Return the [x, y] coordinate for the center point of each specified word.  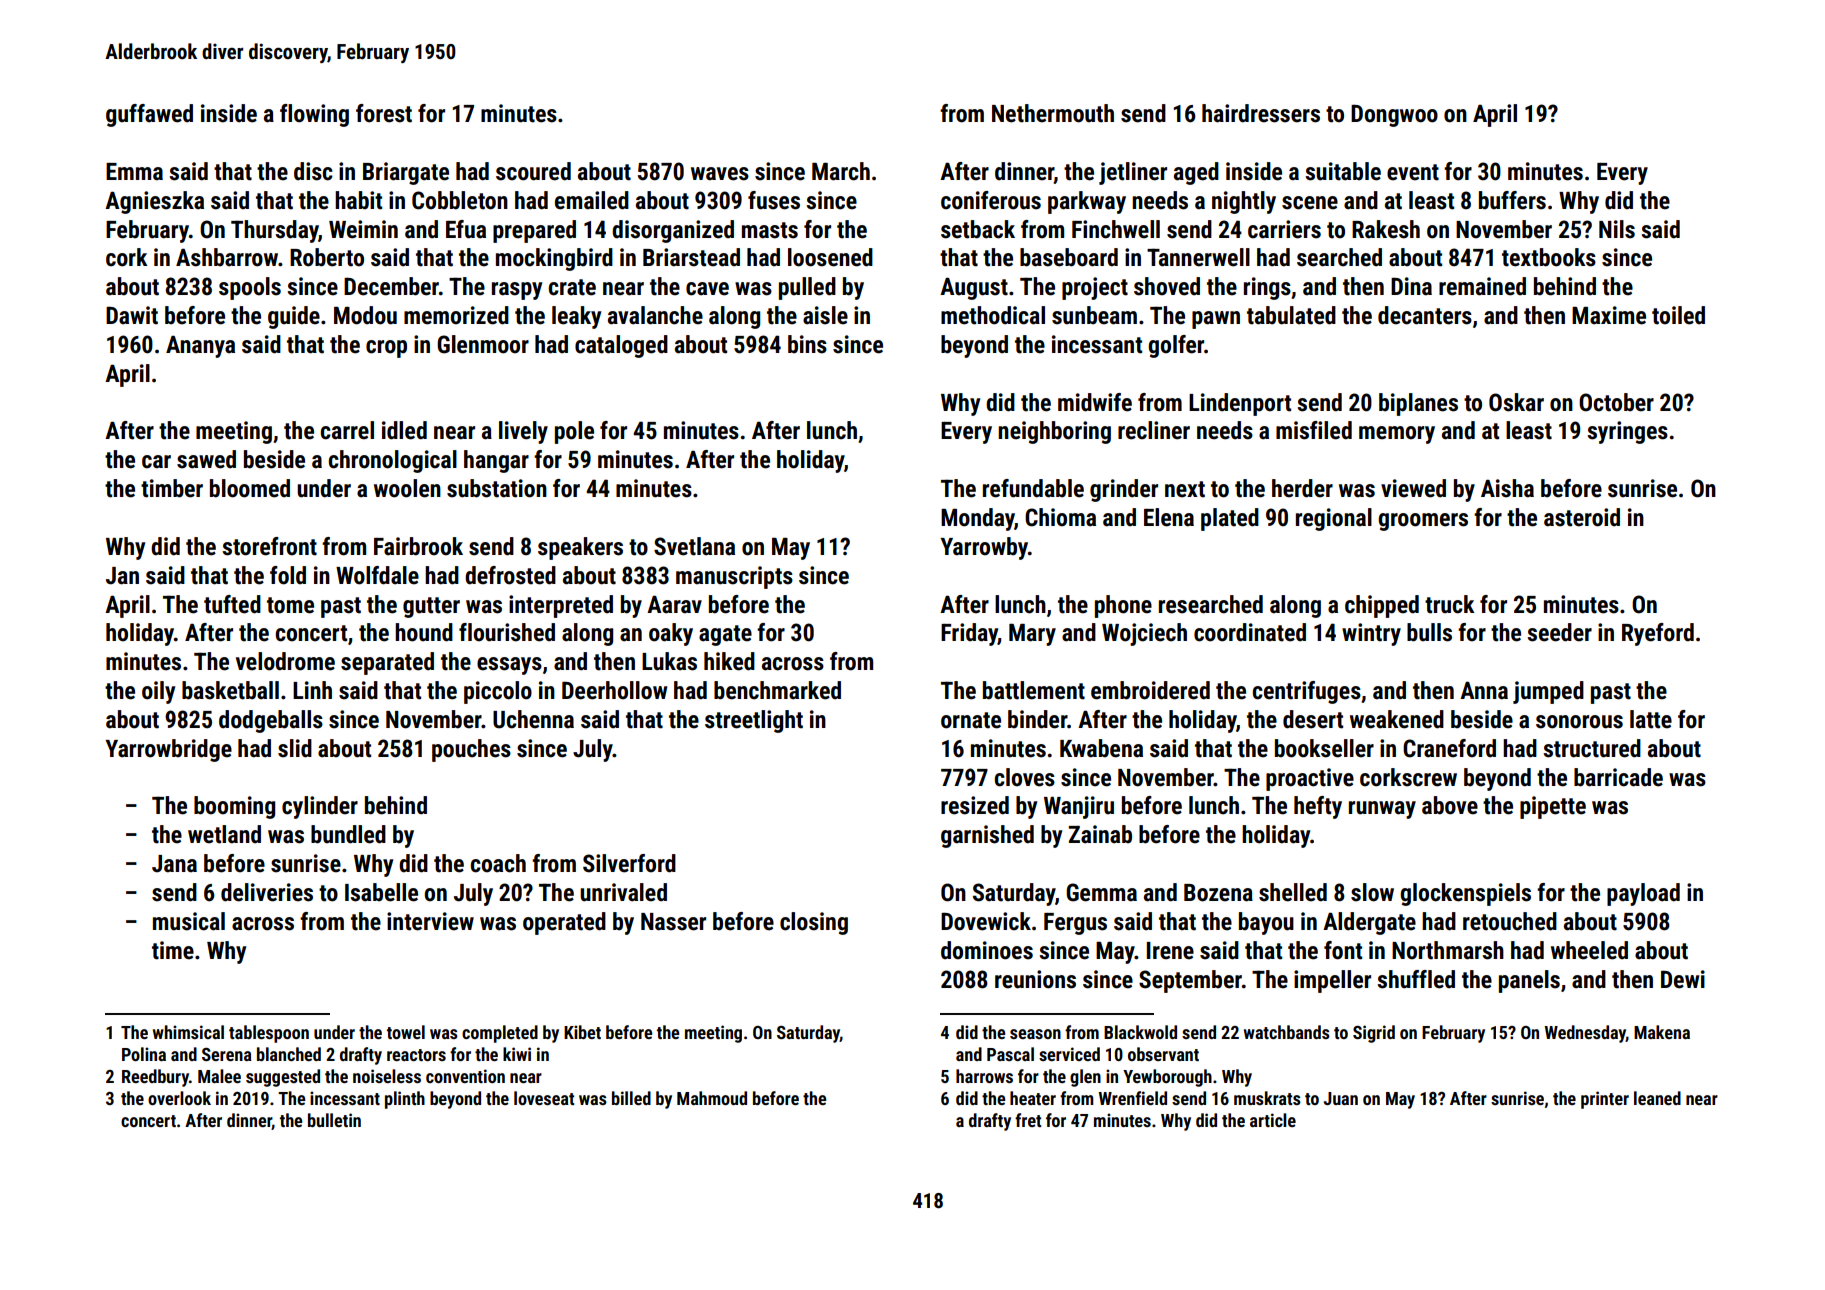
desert [1313, 719]
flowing [314, 115]
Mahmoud [712, 1098]
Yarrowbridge [168, 750]
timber [172, 488]
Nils [1617, 229]
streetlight [754, 721]
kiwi [517, 1054]
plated [1230, 519]
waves [720, 174]
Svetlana [694, 546]
